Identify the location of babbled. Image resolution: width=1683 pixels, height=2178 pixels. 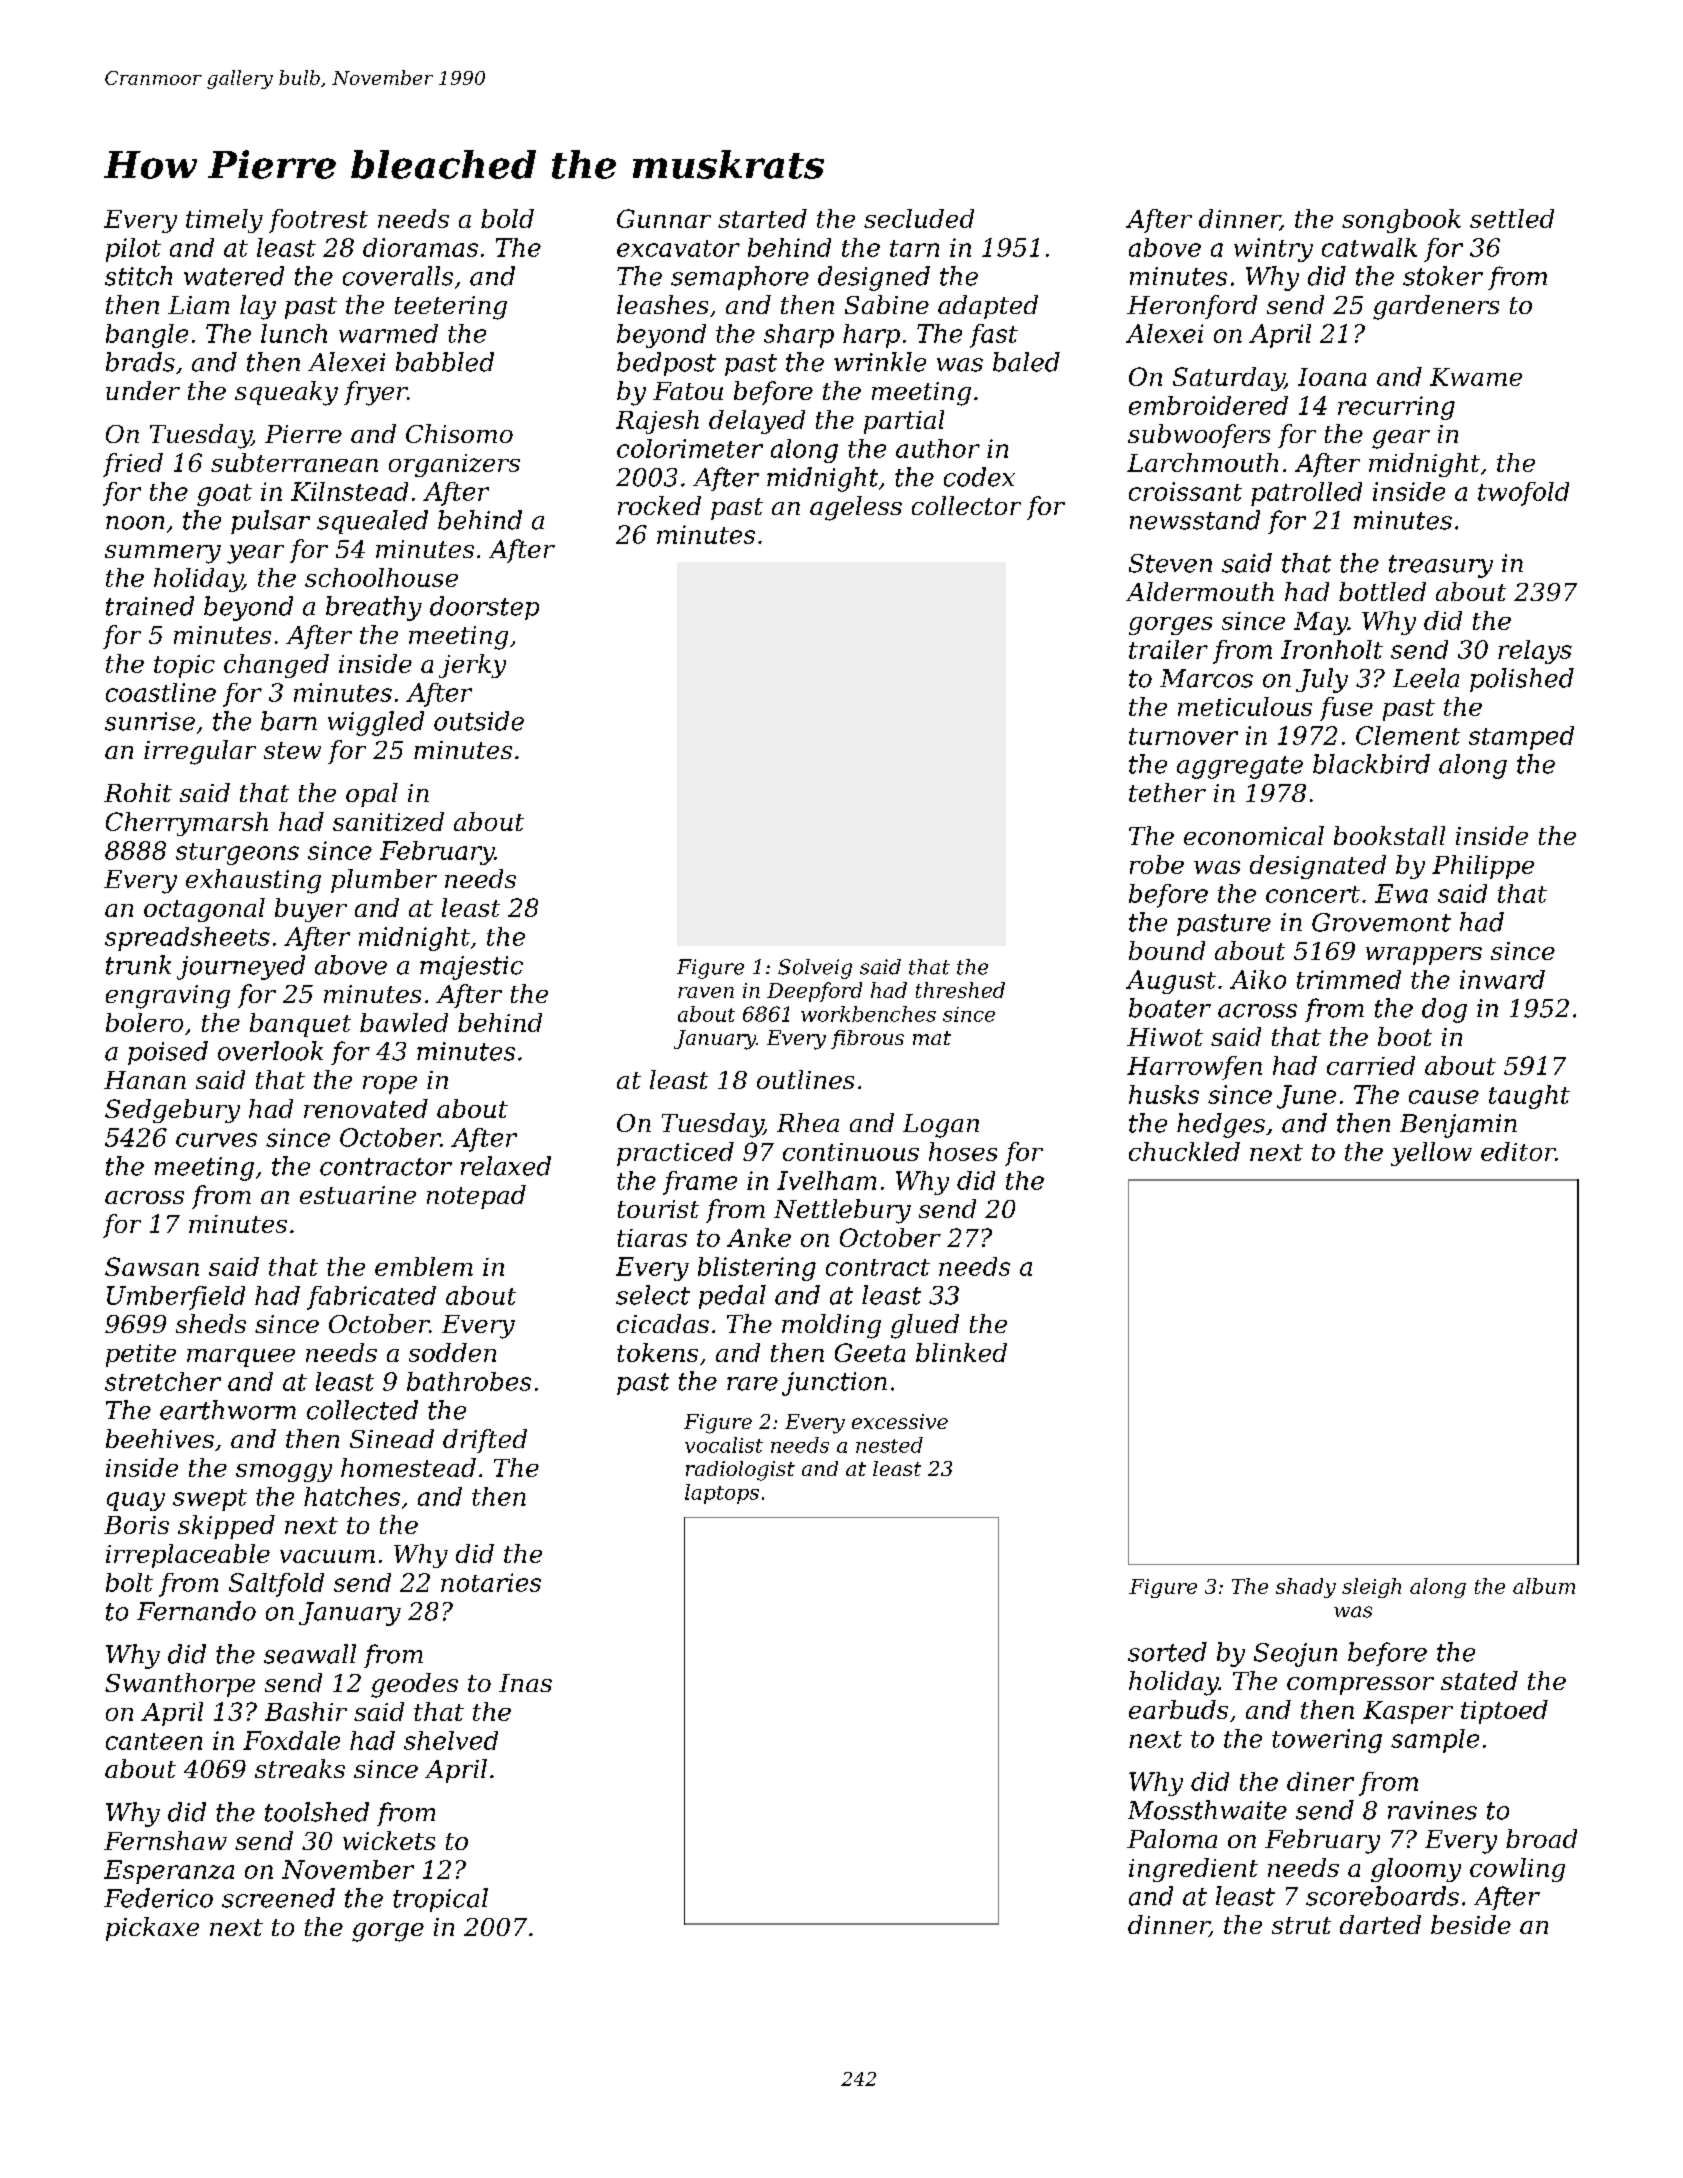
(445, 362).
